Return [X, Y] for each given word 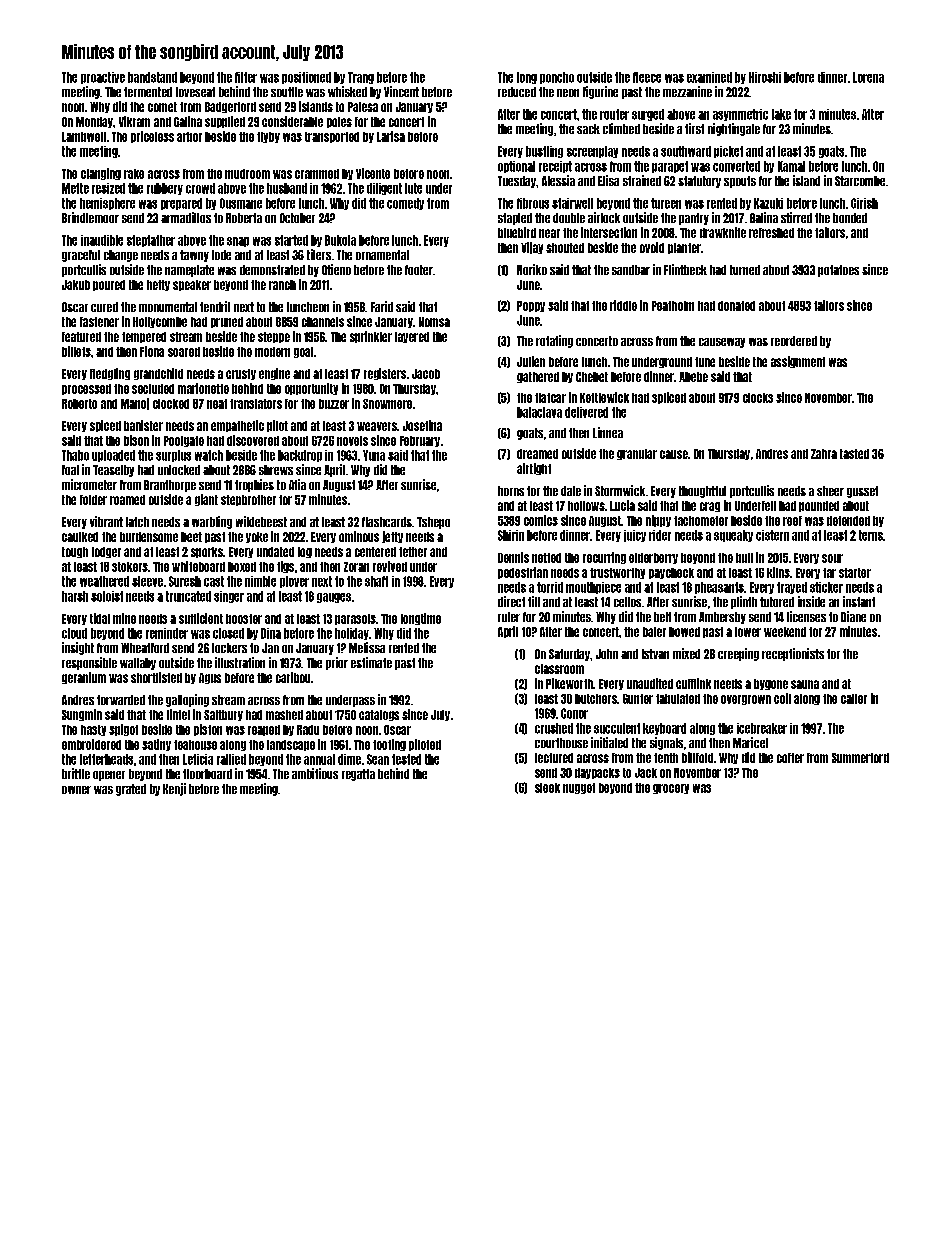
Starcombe [860, 181]
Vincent [401, 91]
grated [131, 790]
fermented [148, 92]
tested [406, 759]
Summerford [860, 758]
